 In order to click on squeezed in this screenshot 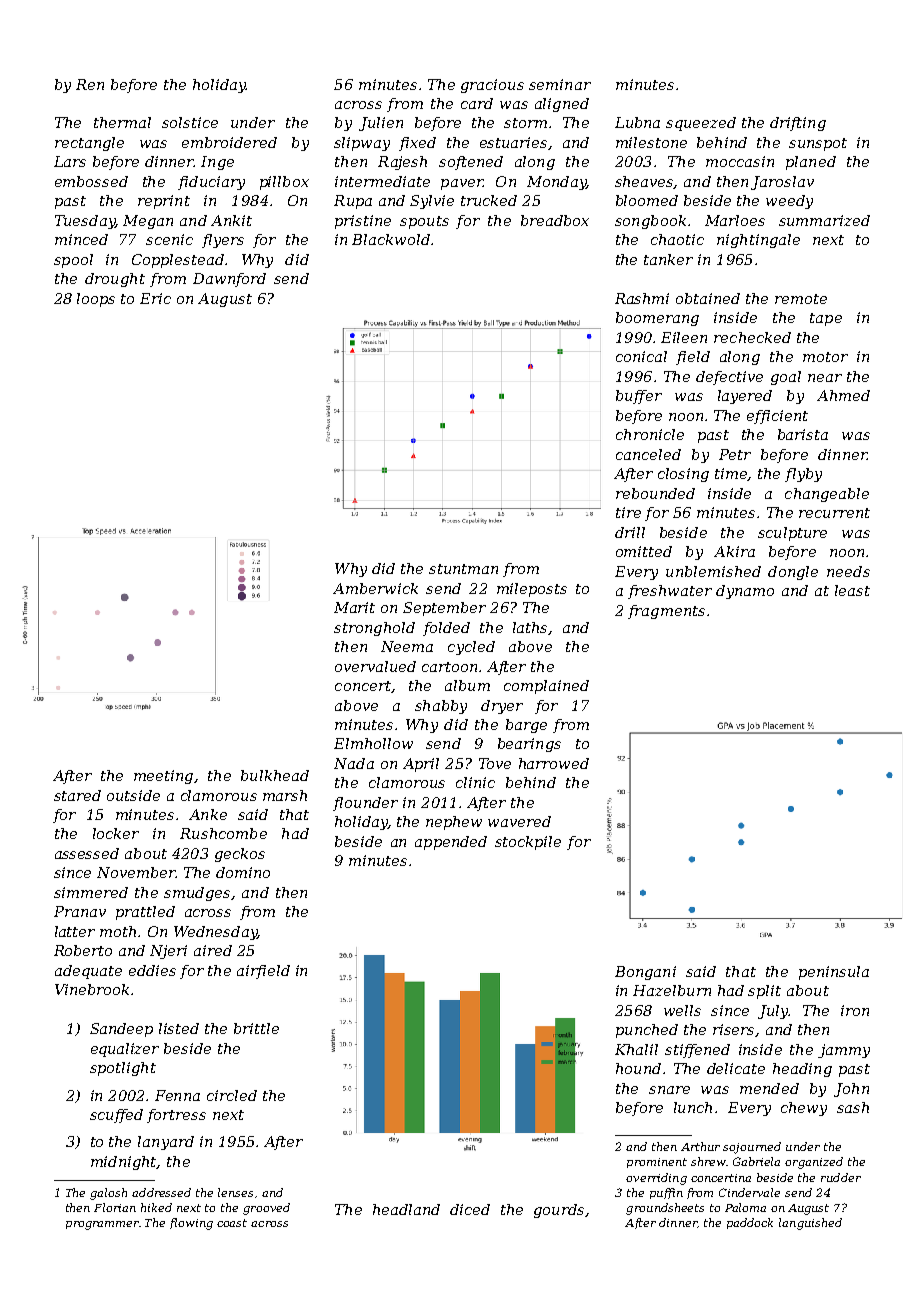, I will do `click(701, 124)`.
